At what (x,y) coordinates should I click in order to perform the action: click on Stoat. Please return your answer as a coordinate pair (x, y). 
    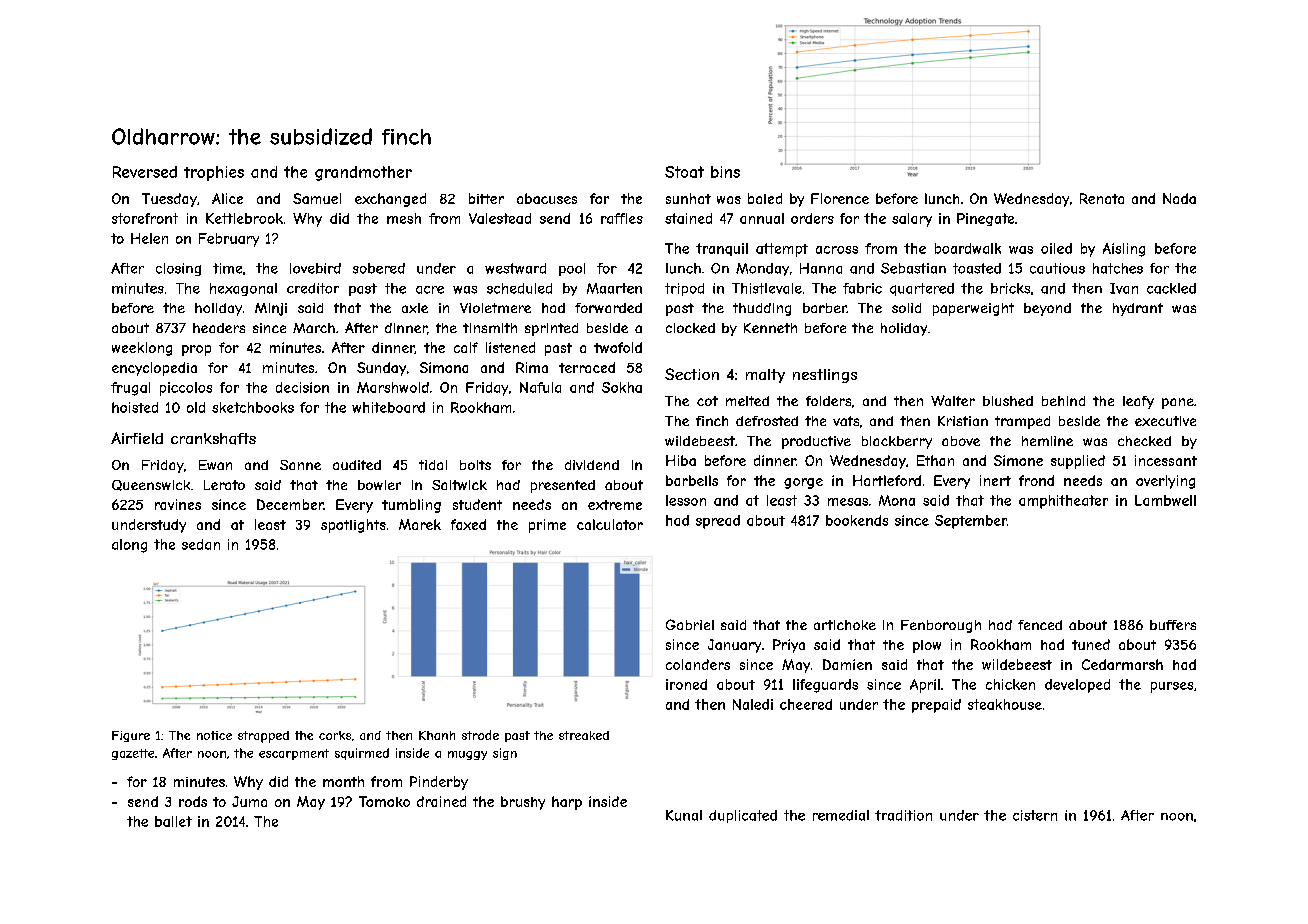
    Looking at the image, I should click on (684, 172).
